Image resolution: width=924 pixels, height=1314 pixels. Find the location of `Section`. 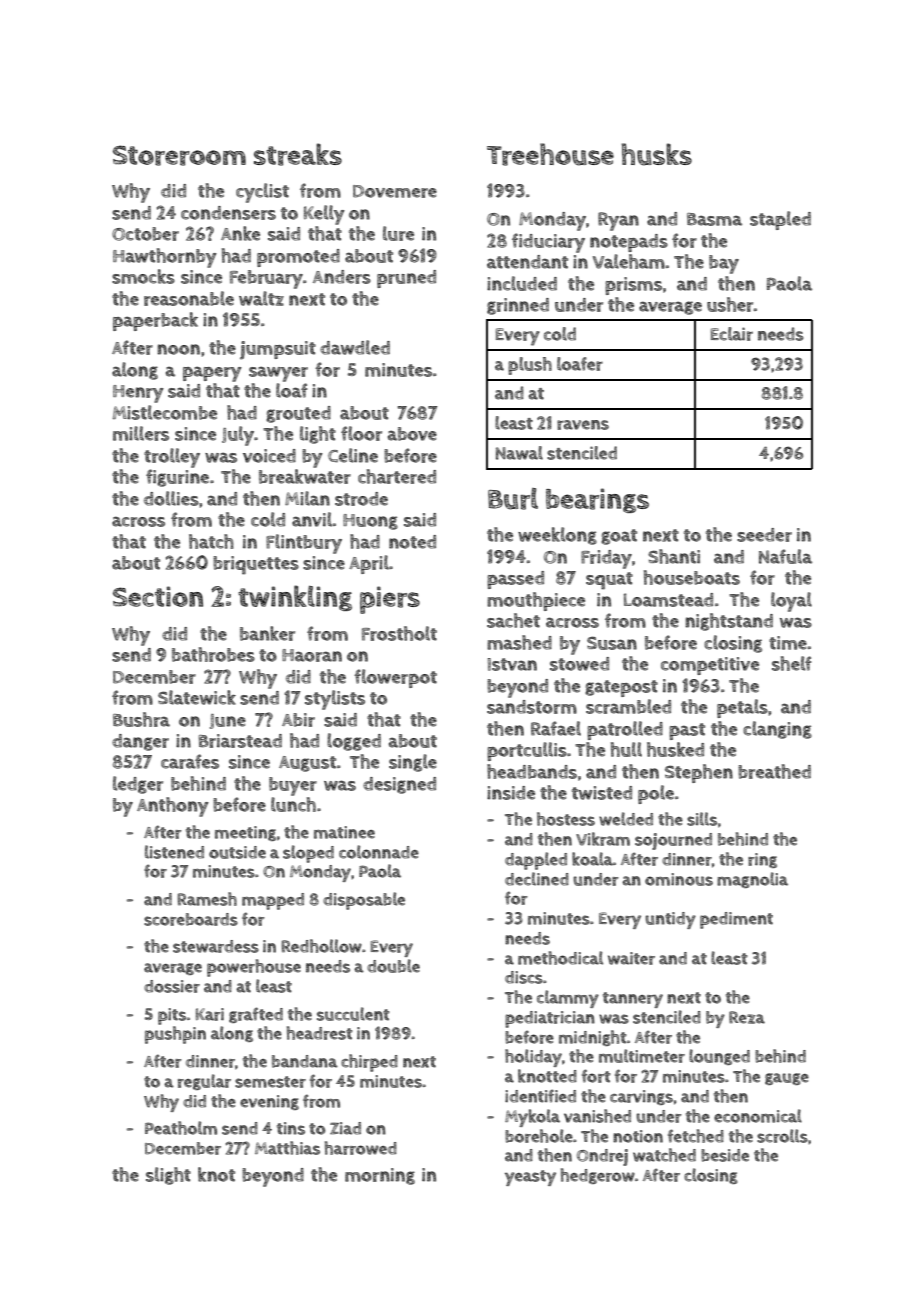

Section is located at coordinates (158, 596).
